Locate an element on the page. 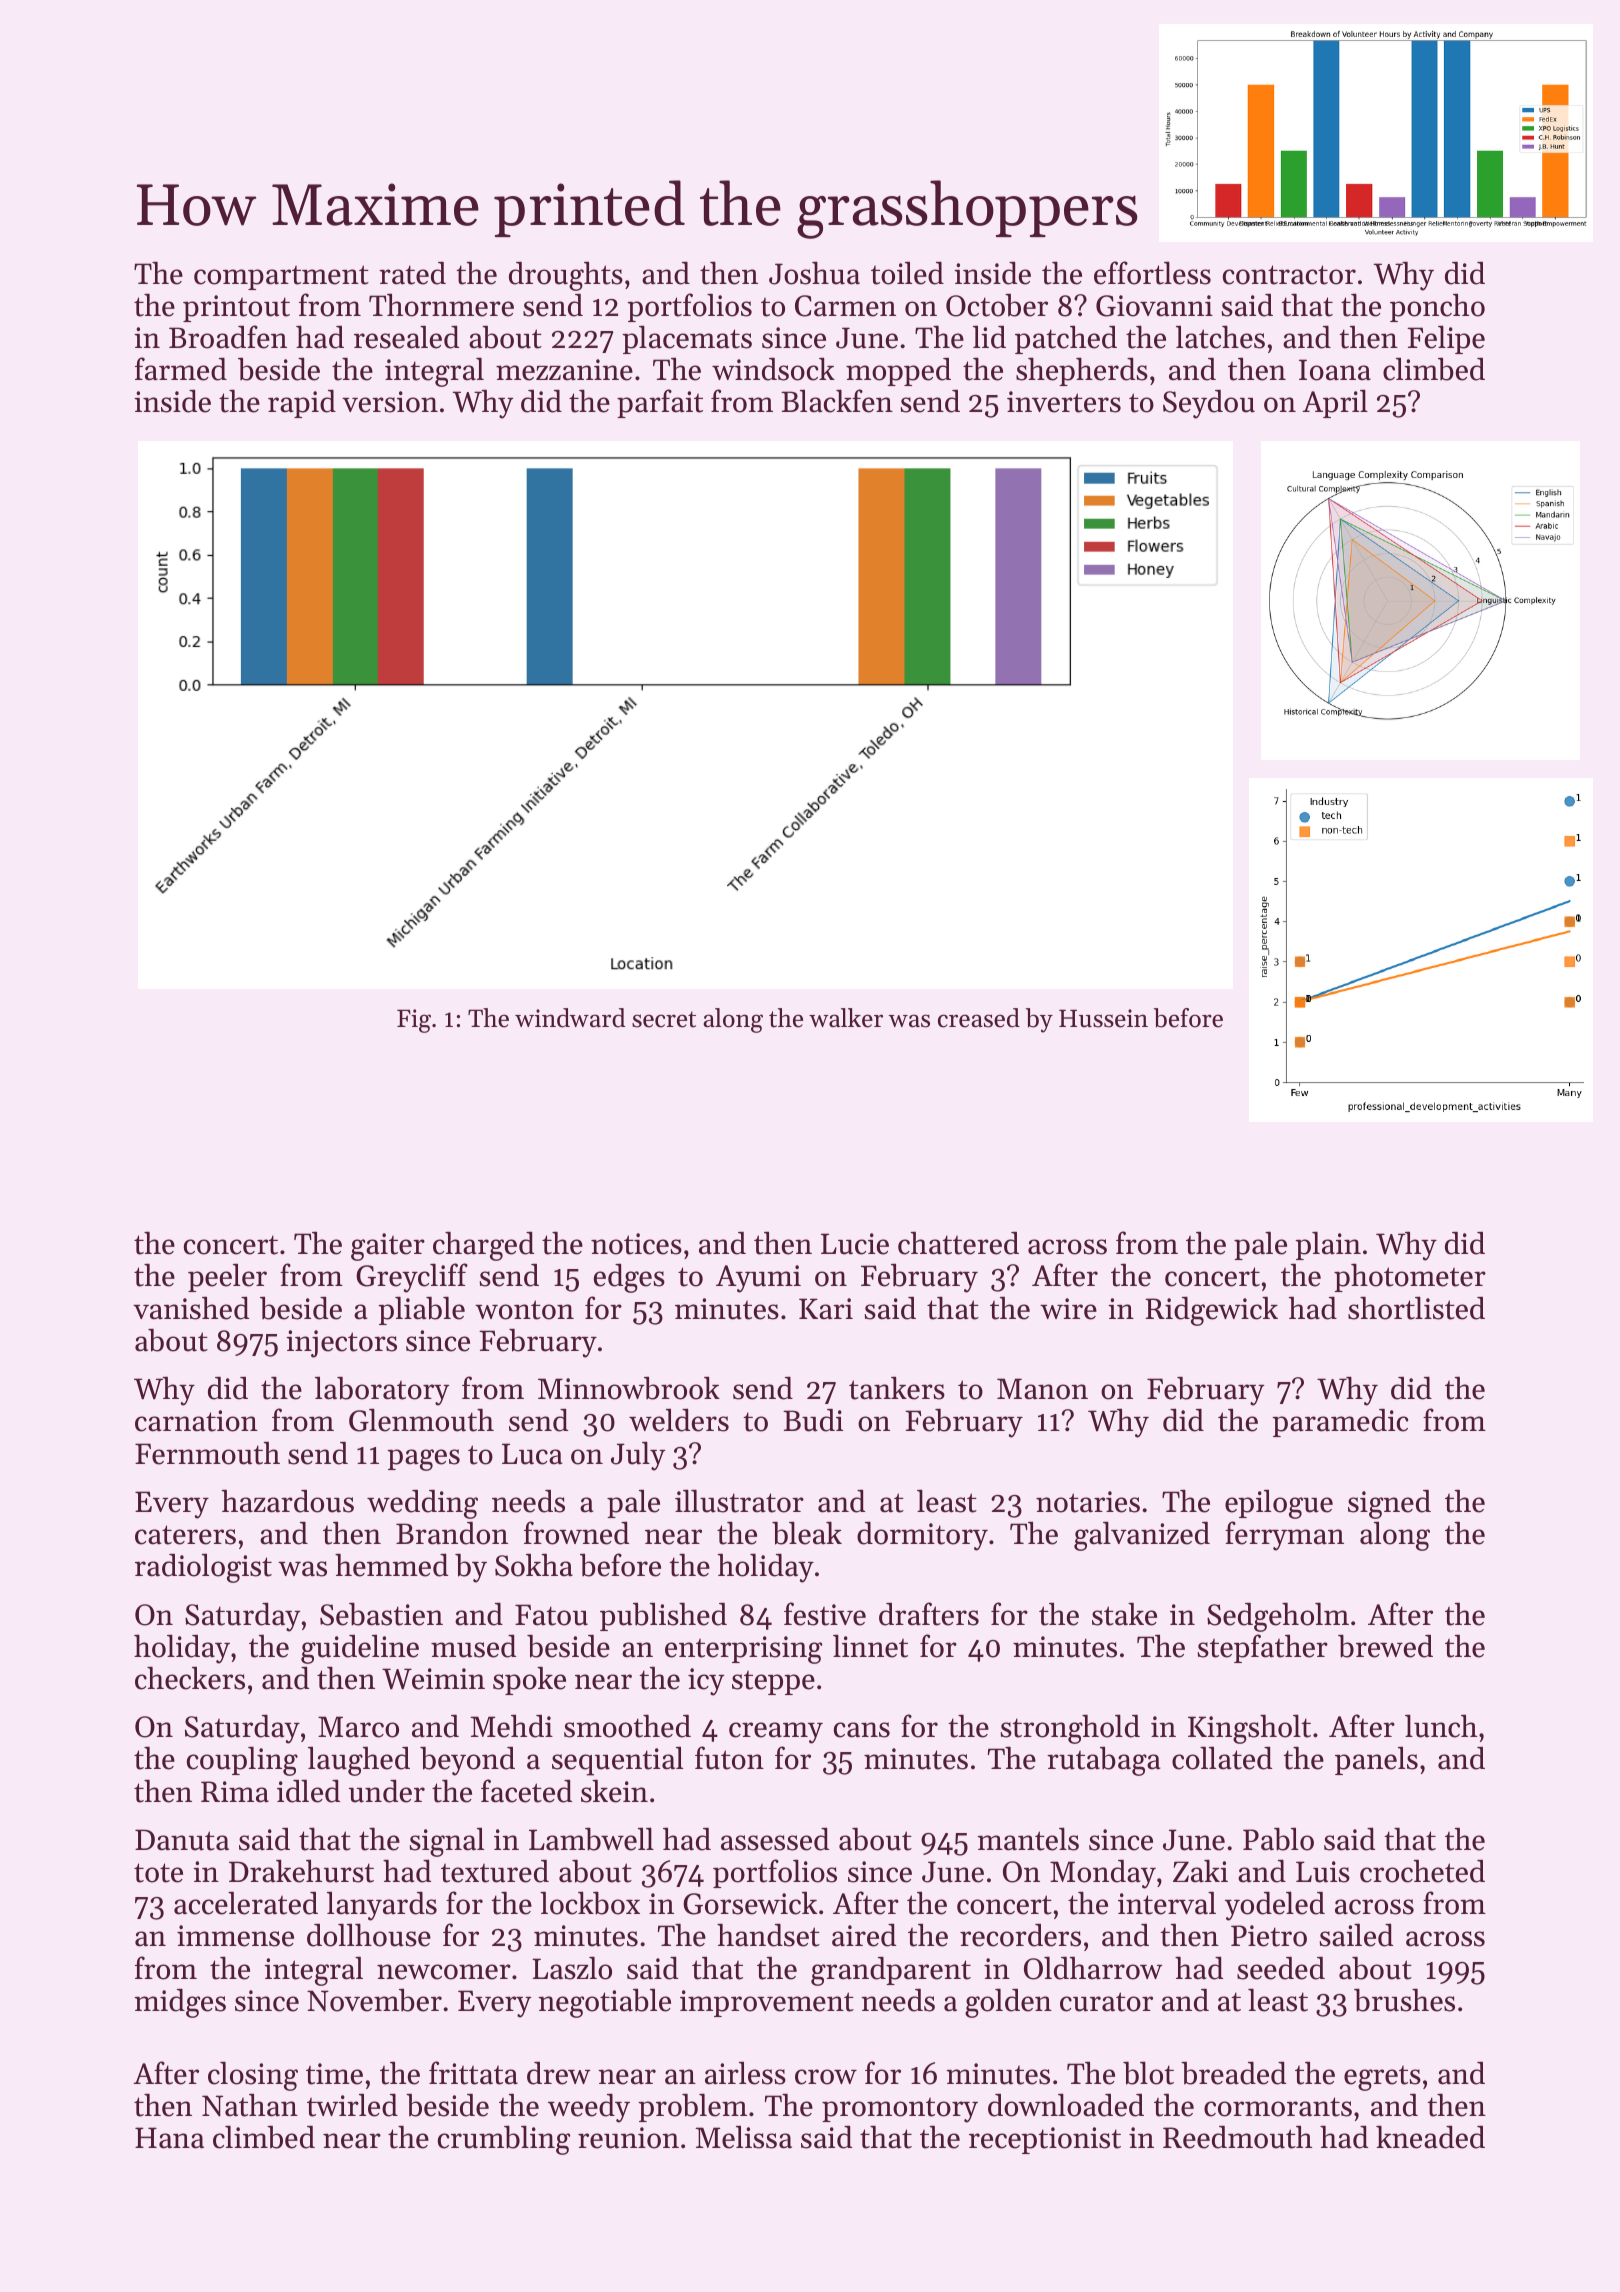 Image resolution: width=1620 pixels, height=2292 pixels. inverters is located at coordinates (1064, 402).
